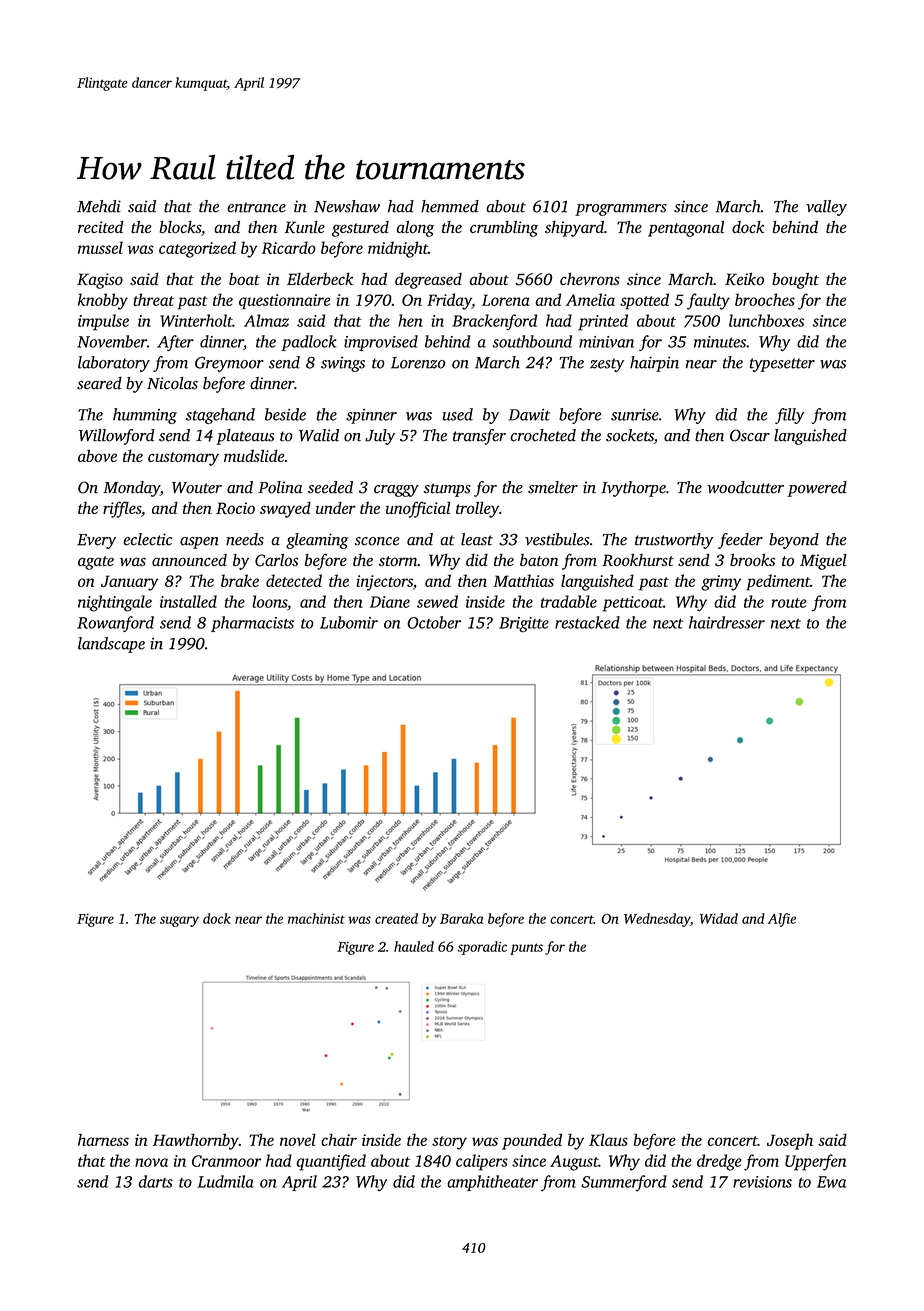  Describe the element at coordinates (782, 920) in the screenshot. I see `Alfie` at that location.
